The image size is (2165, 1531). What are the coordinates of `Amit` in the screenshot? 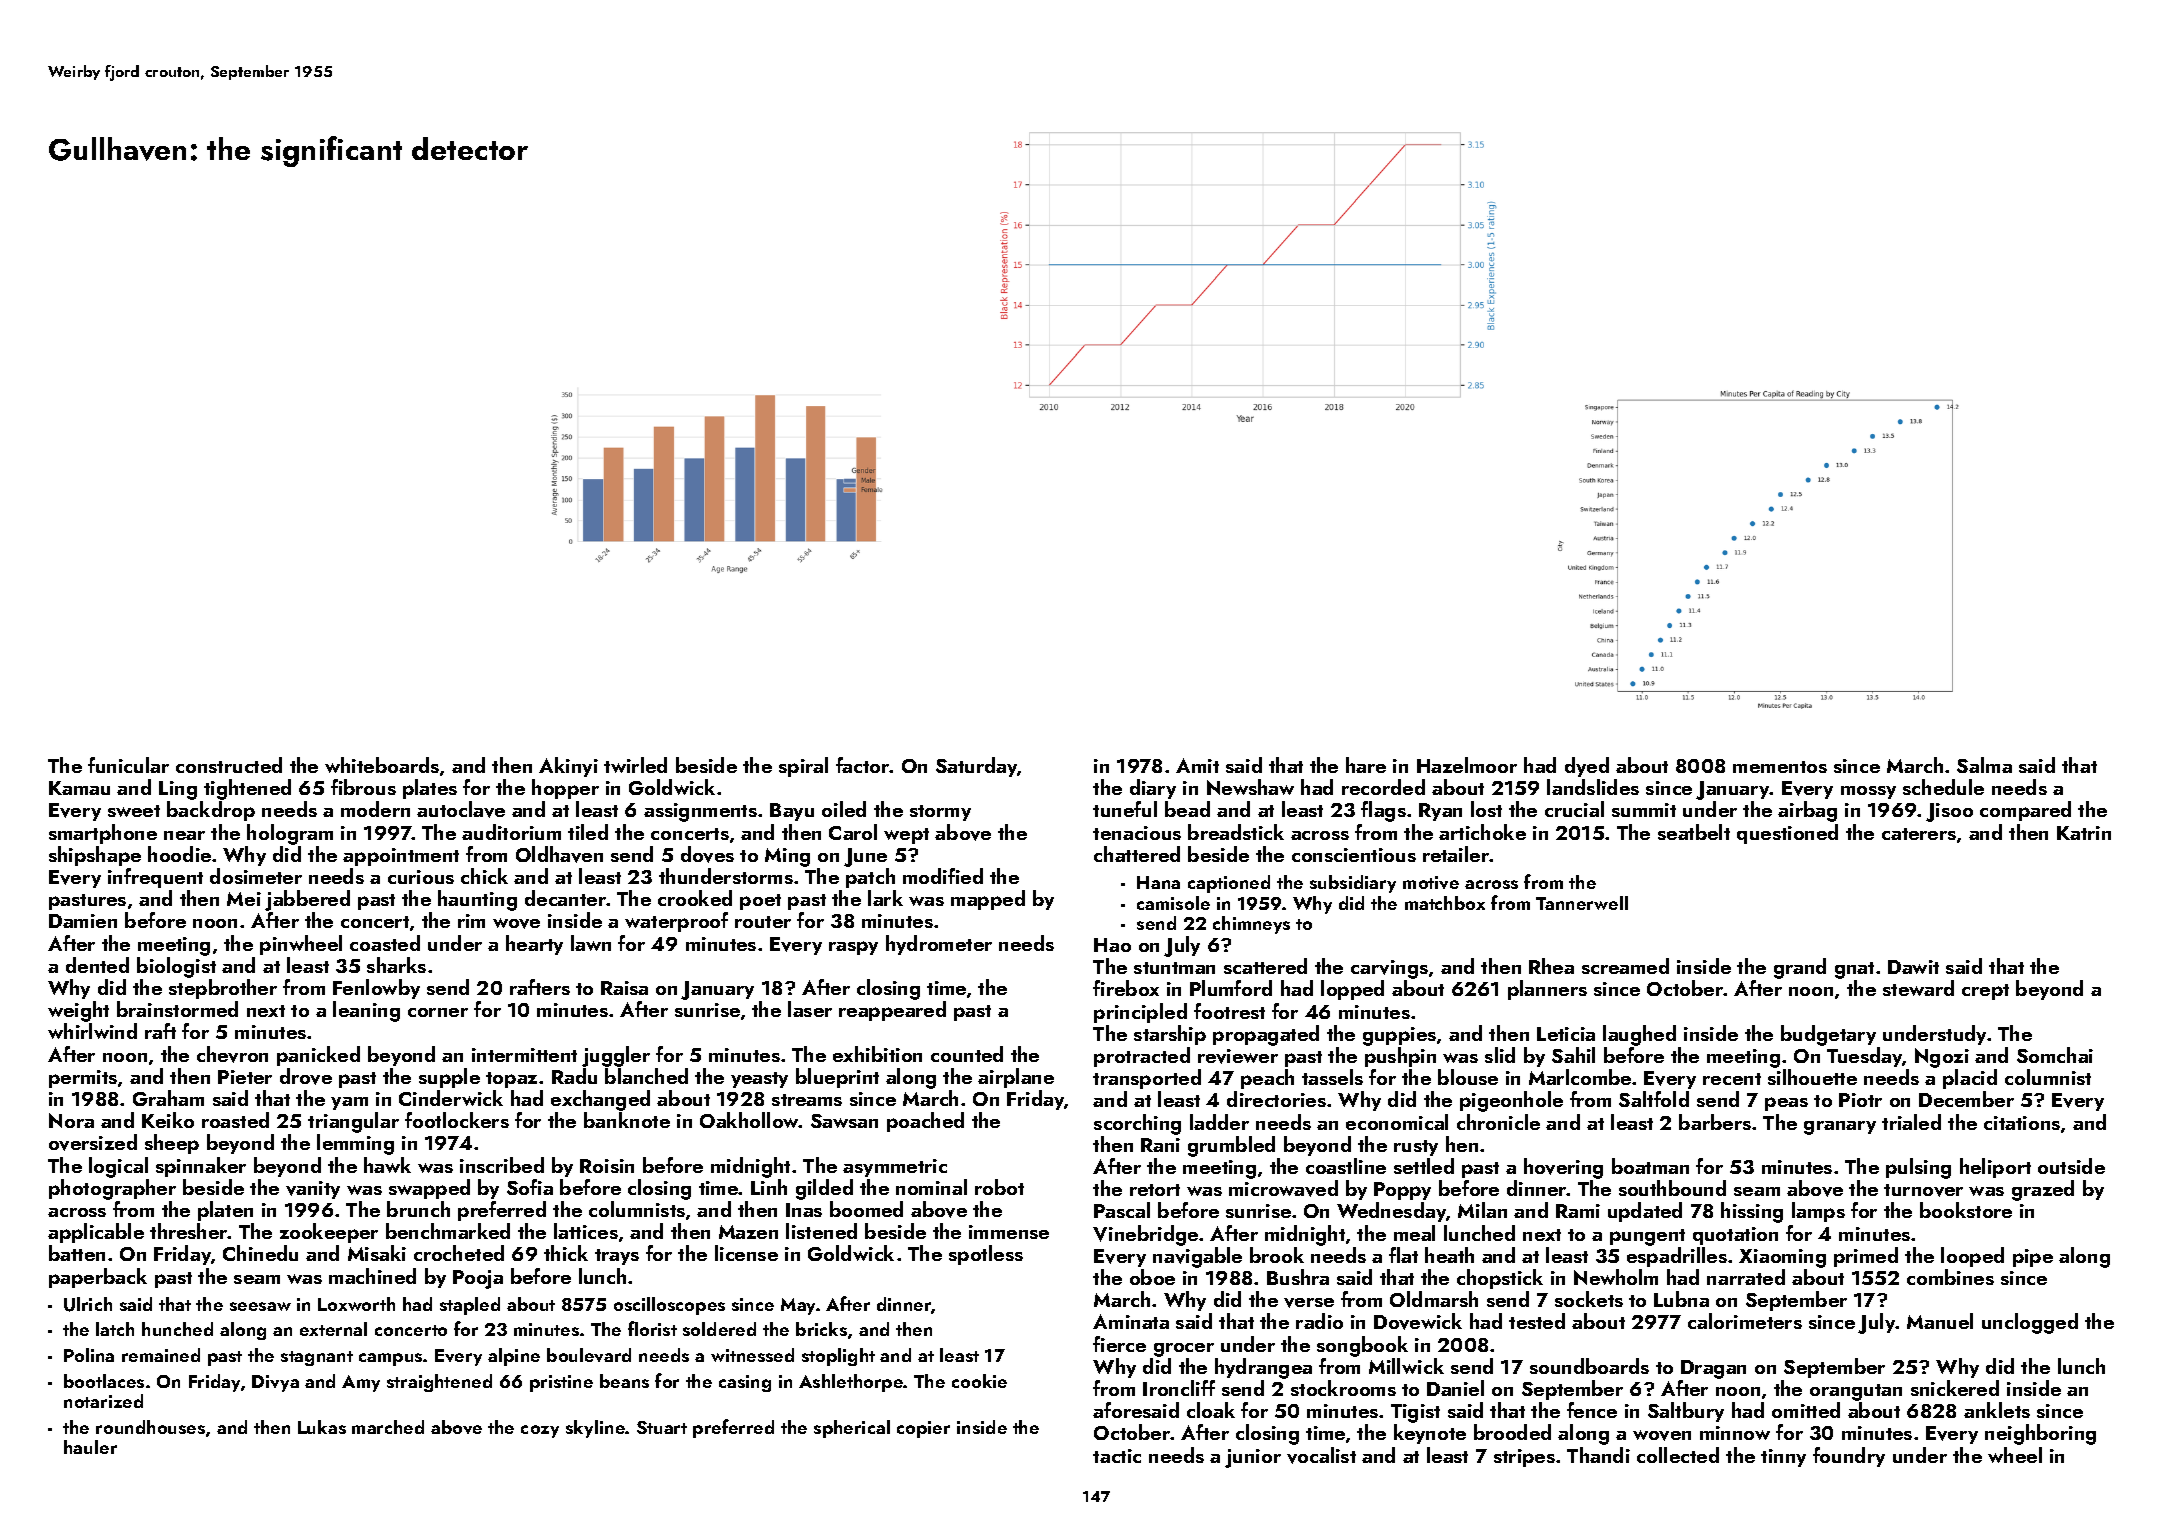 It's located at (1197, 765).
